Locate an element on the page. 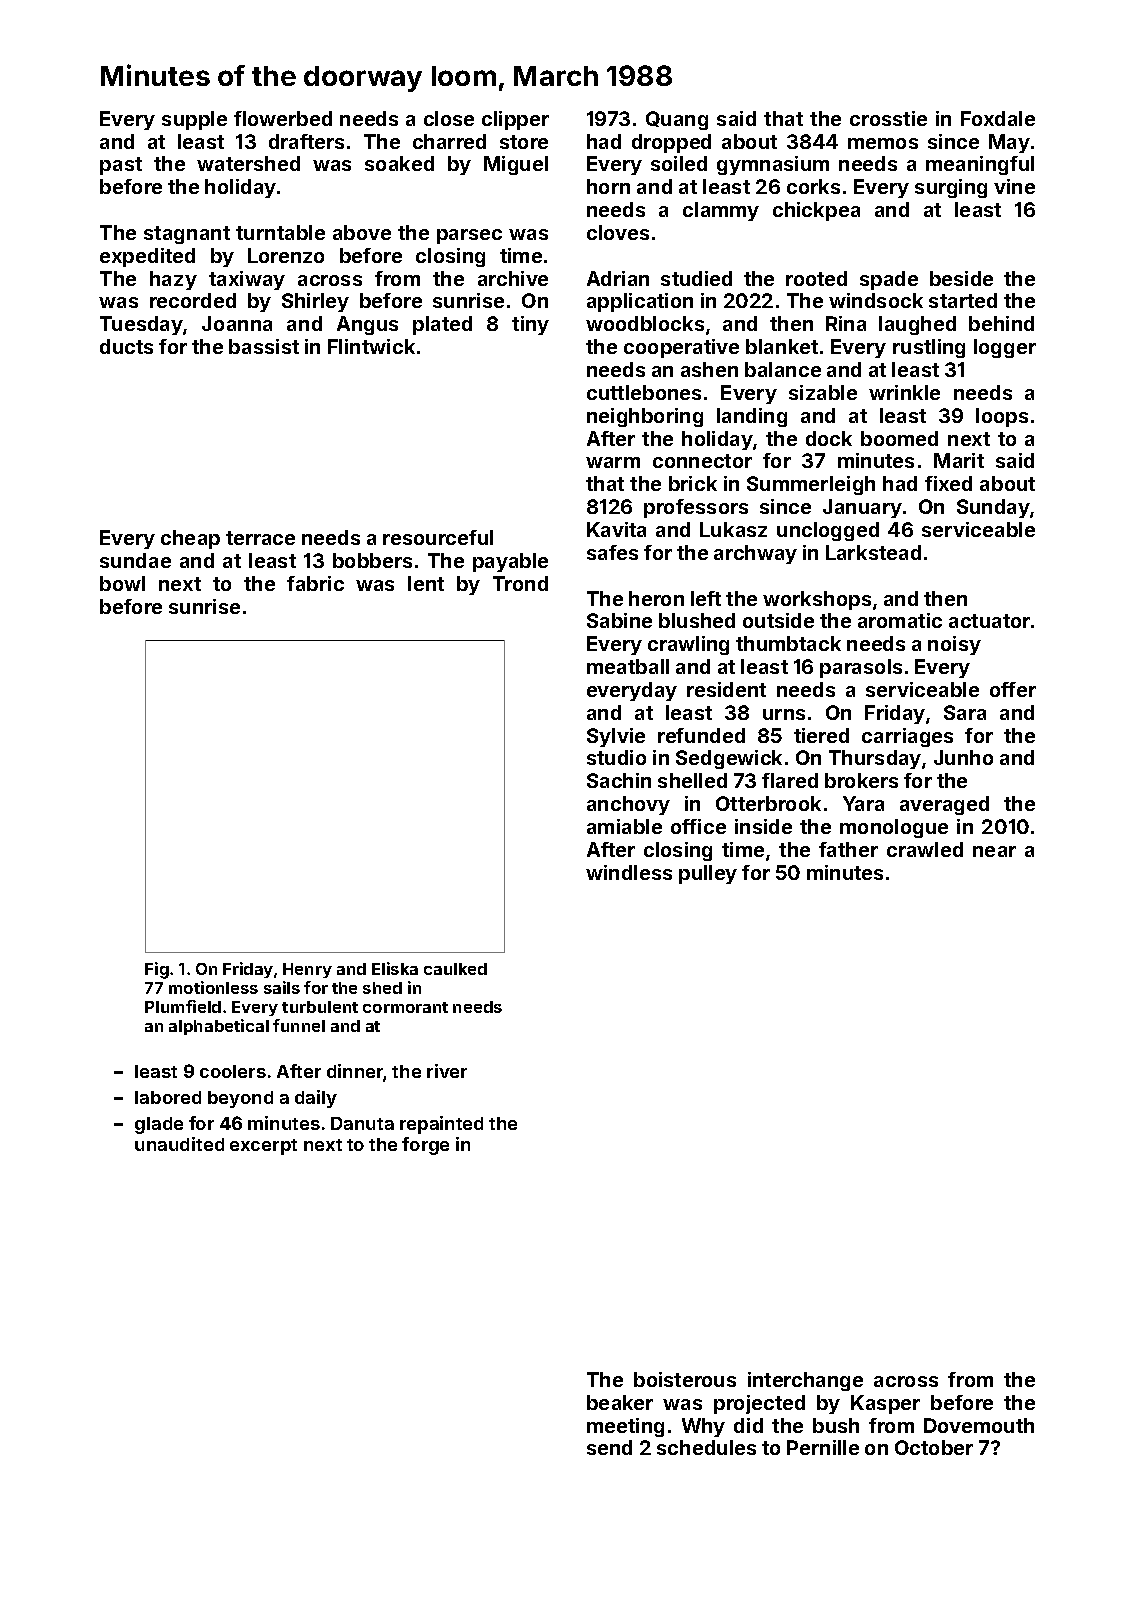 This image has width=1136, height=1607. near is located at coordinates (994, 851).
